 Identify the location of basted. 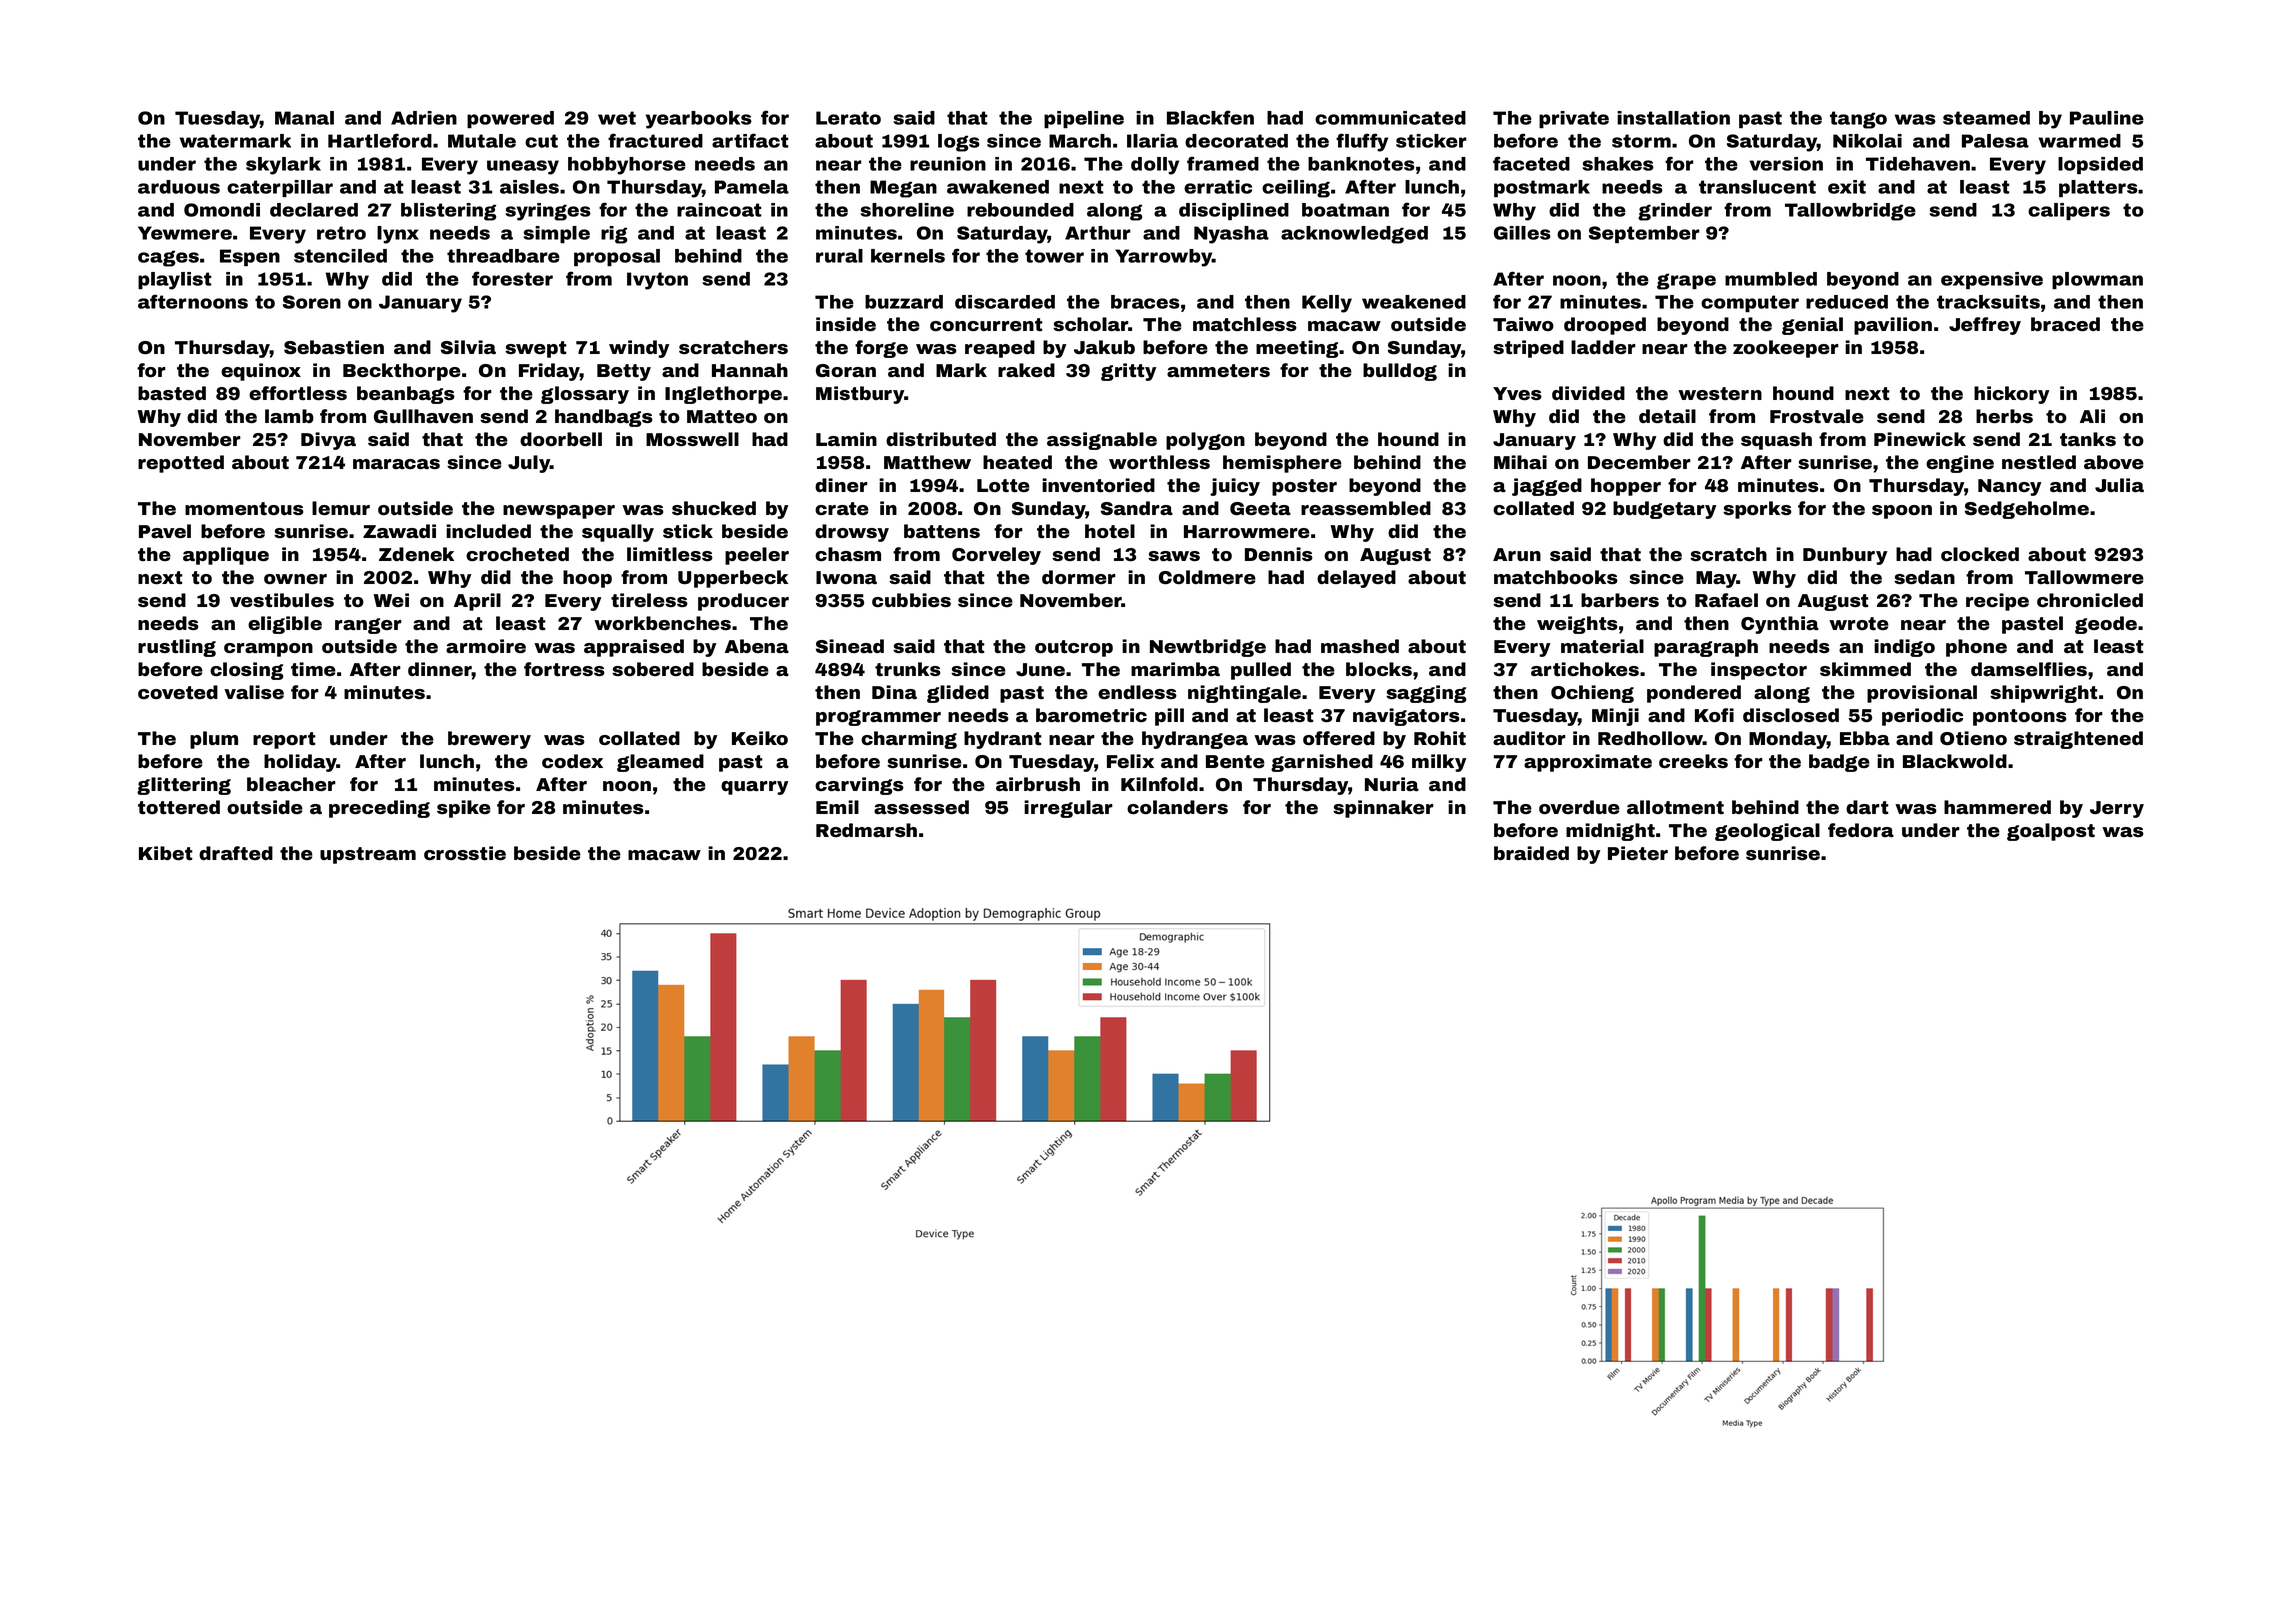
(172, 393).
